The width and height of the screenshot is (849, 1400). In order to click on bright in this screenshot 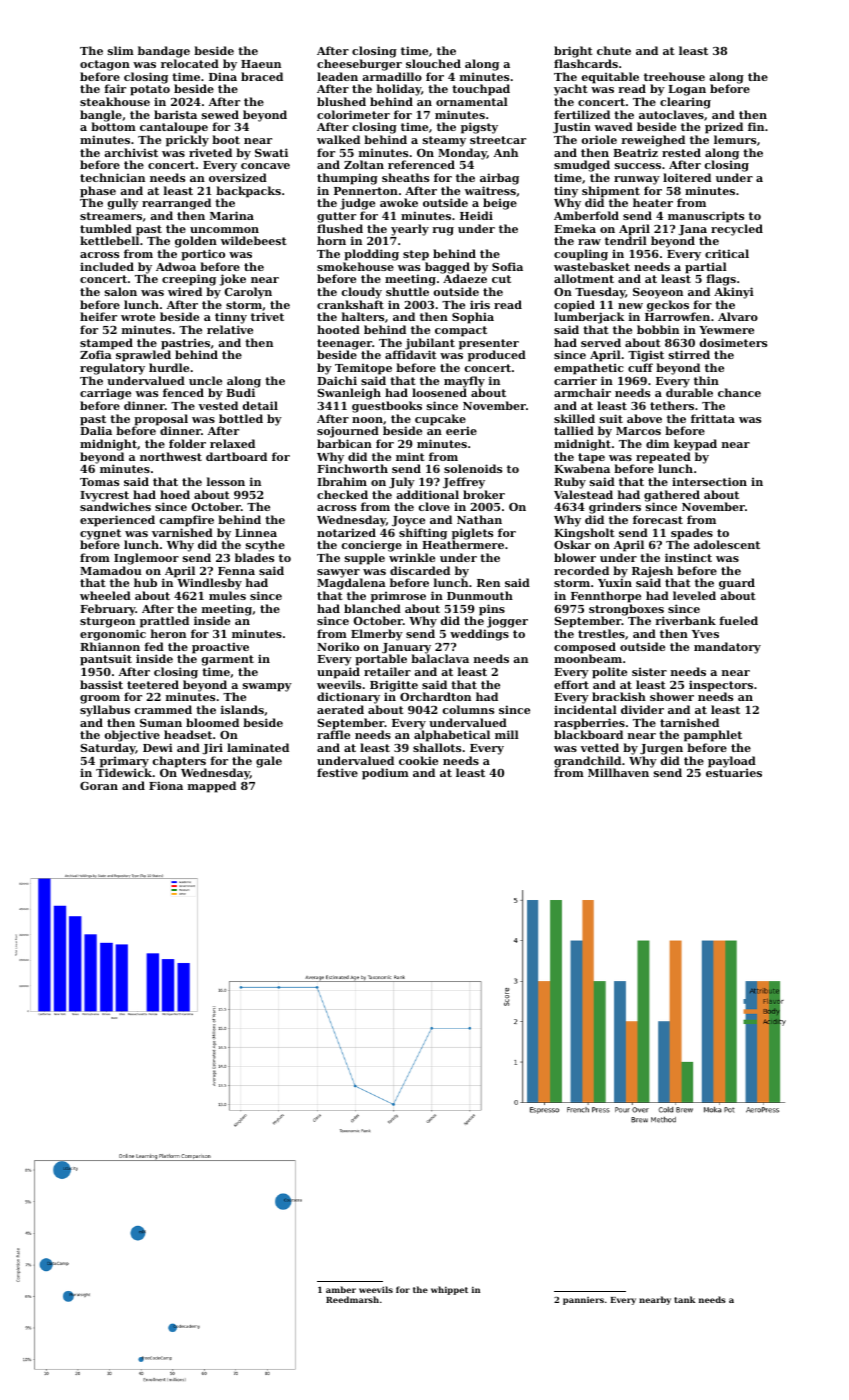, I will do `click(573, 52)`.
